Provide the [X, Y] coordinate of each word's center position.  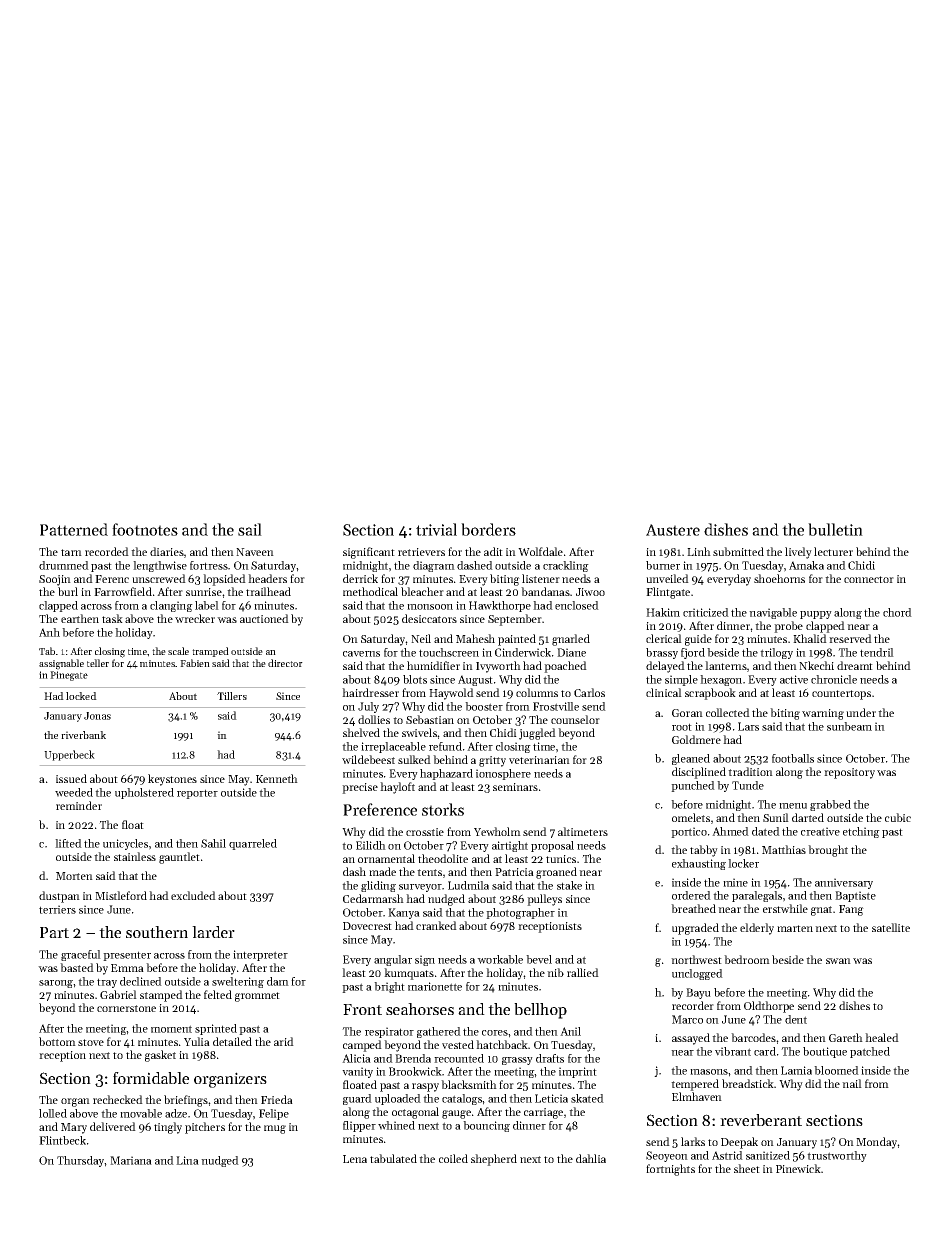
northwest [696, 959]
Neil [421, 638]
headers [267, 578]
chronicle [834, 679]
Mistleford [121, 895]
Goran [687, 713]
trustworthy [837, 1156]
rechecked [118, 1099]
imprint [578, 1072]
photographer [520, 913]
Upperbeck [69, 755]
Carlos [589, 692]
